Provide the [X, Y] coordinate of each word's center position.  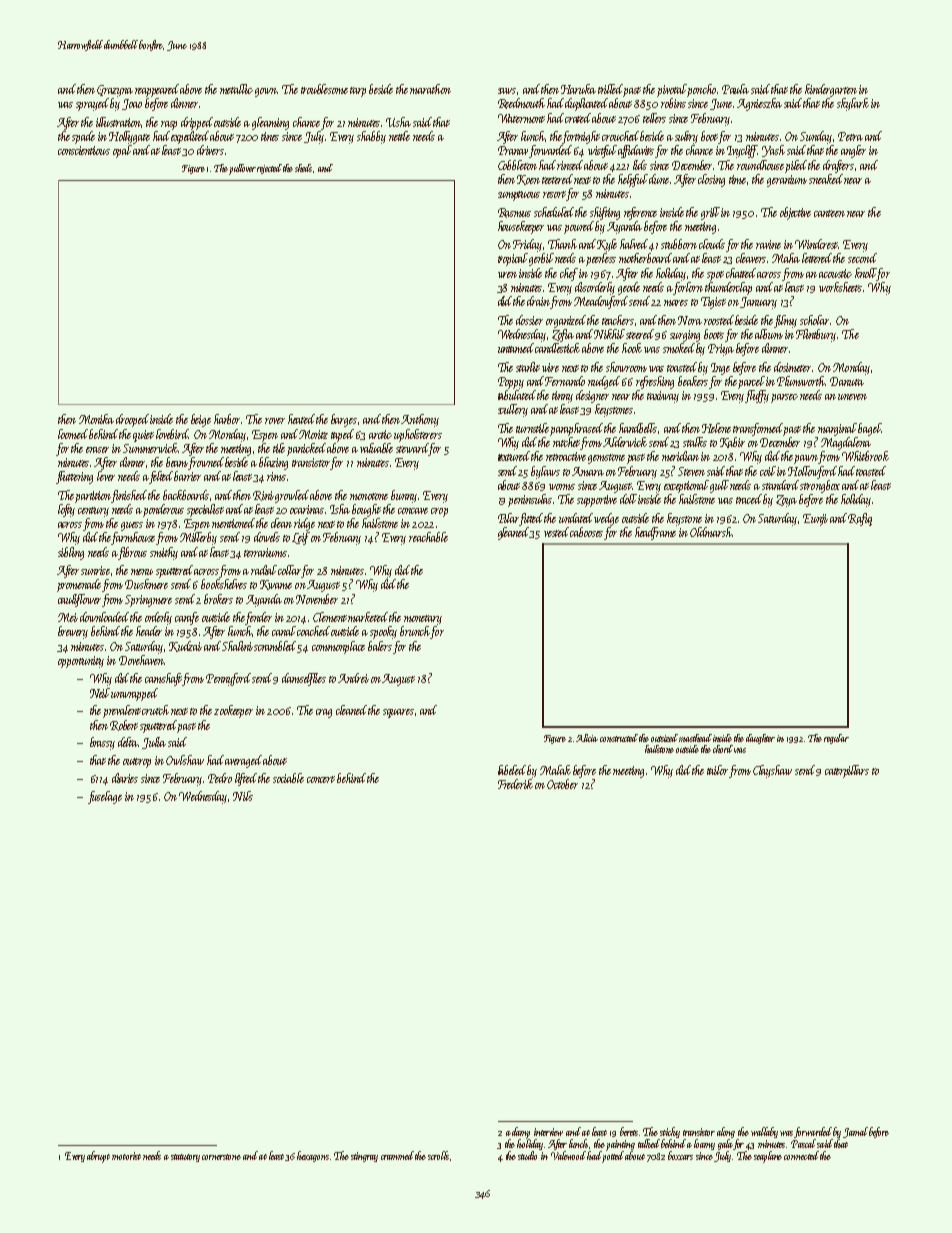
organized [567, 321]
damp [521, 1133]
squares [398, 713]
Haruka [578, 89]
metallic [236, 89]
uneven [852, 397]
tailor [717, 770]
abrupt [98, 1157]
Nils [243, 796]
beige [201, 420]
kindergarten [831, 90]
